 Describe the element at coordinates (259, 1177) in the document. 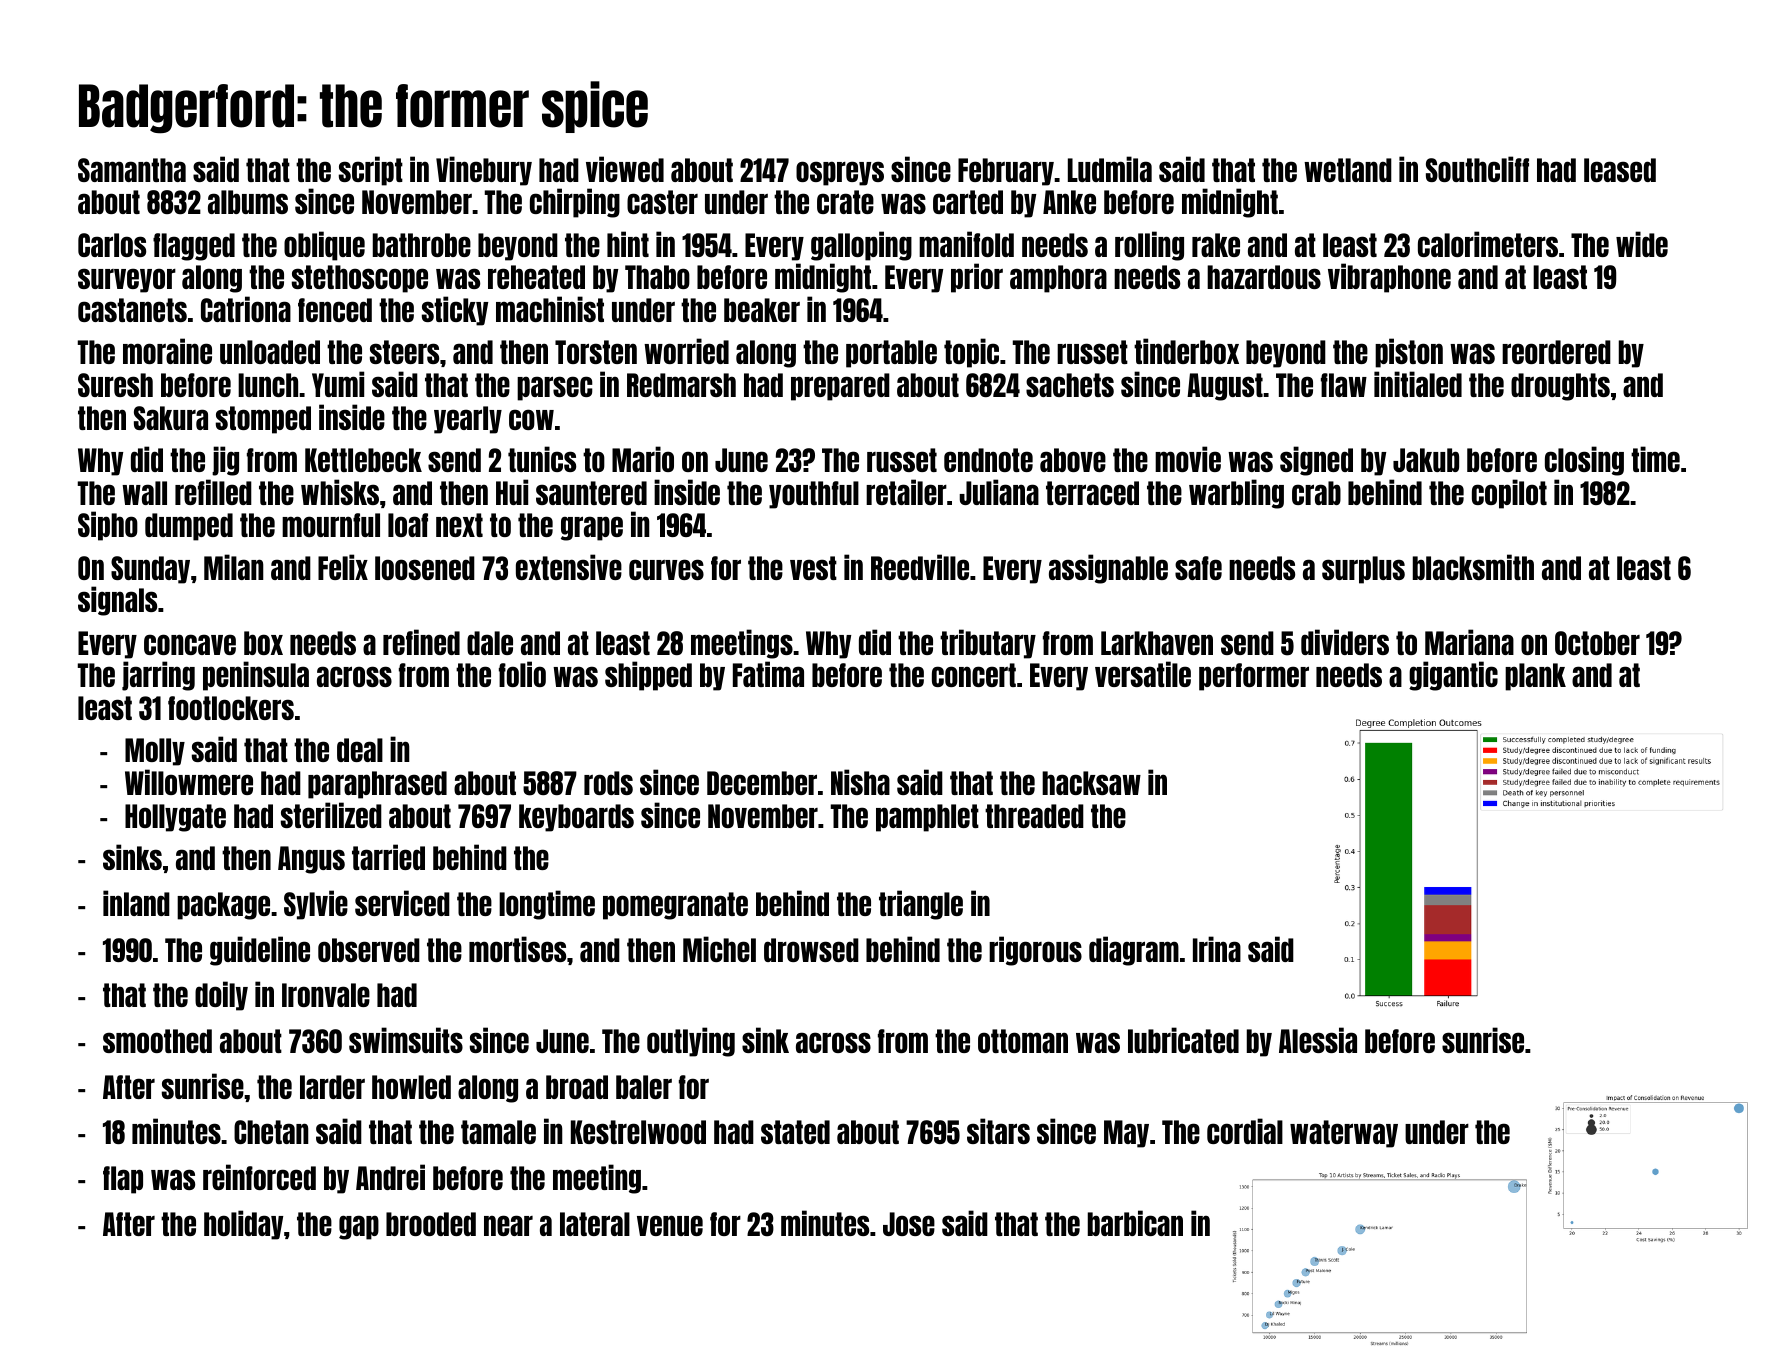

I see `reinforced` at that location.
